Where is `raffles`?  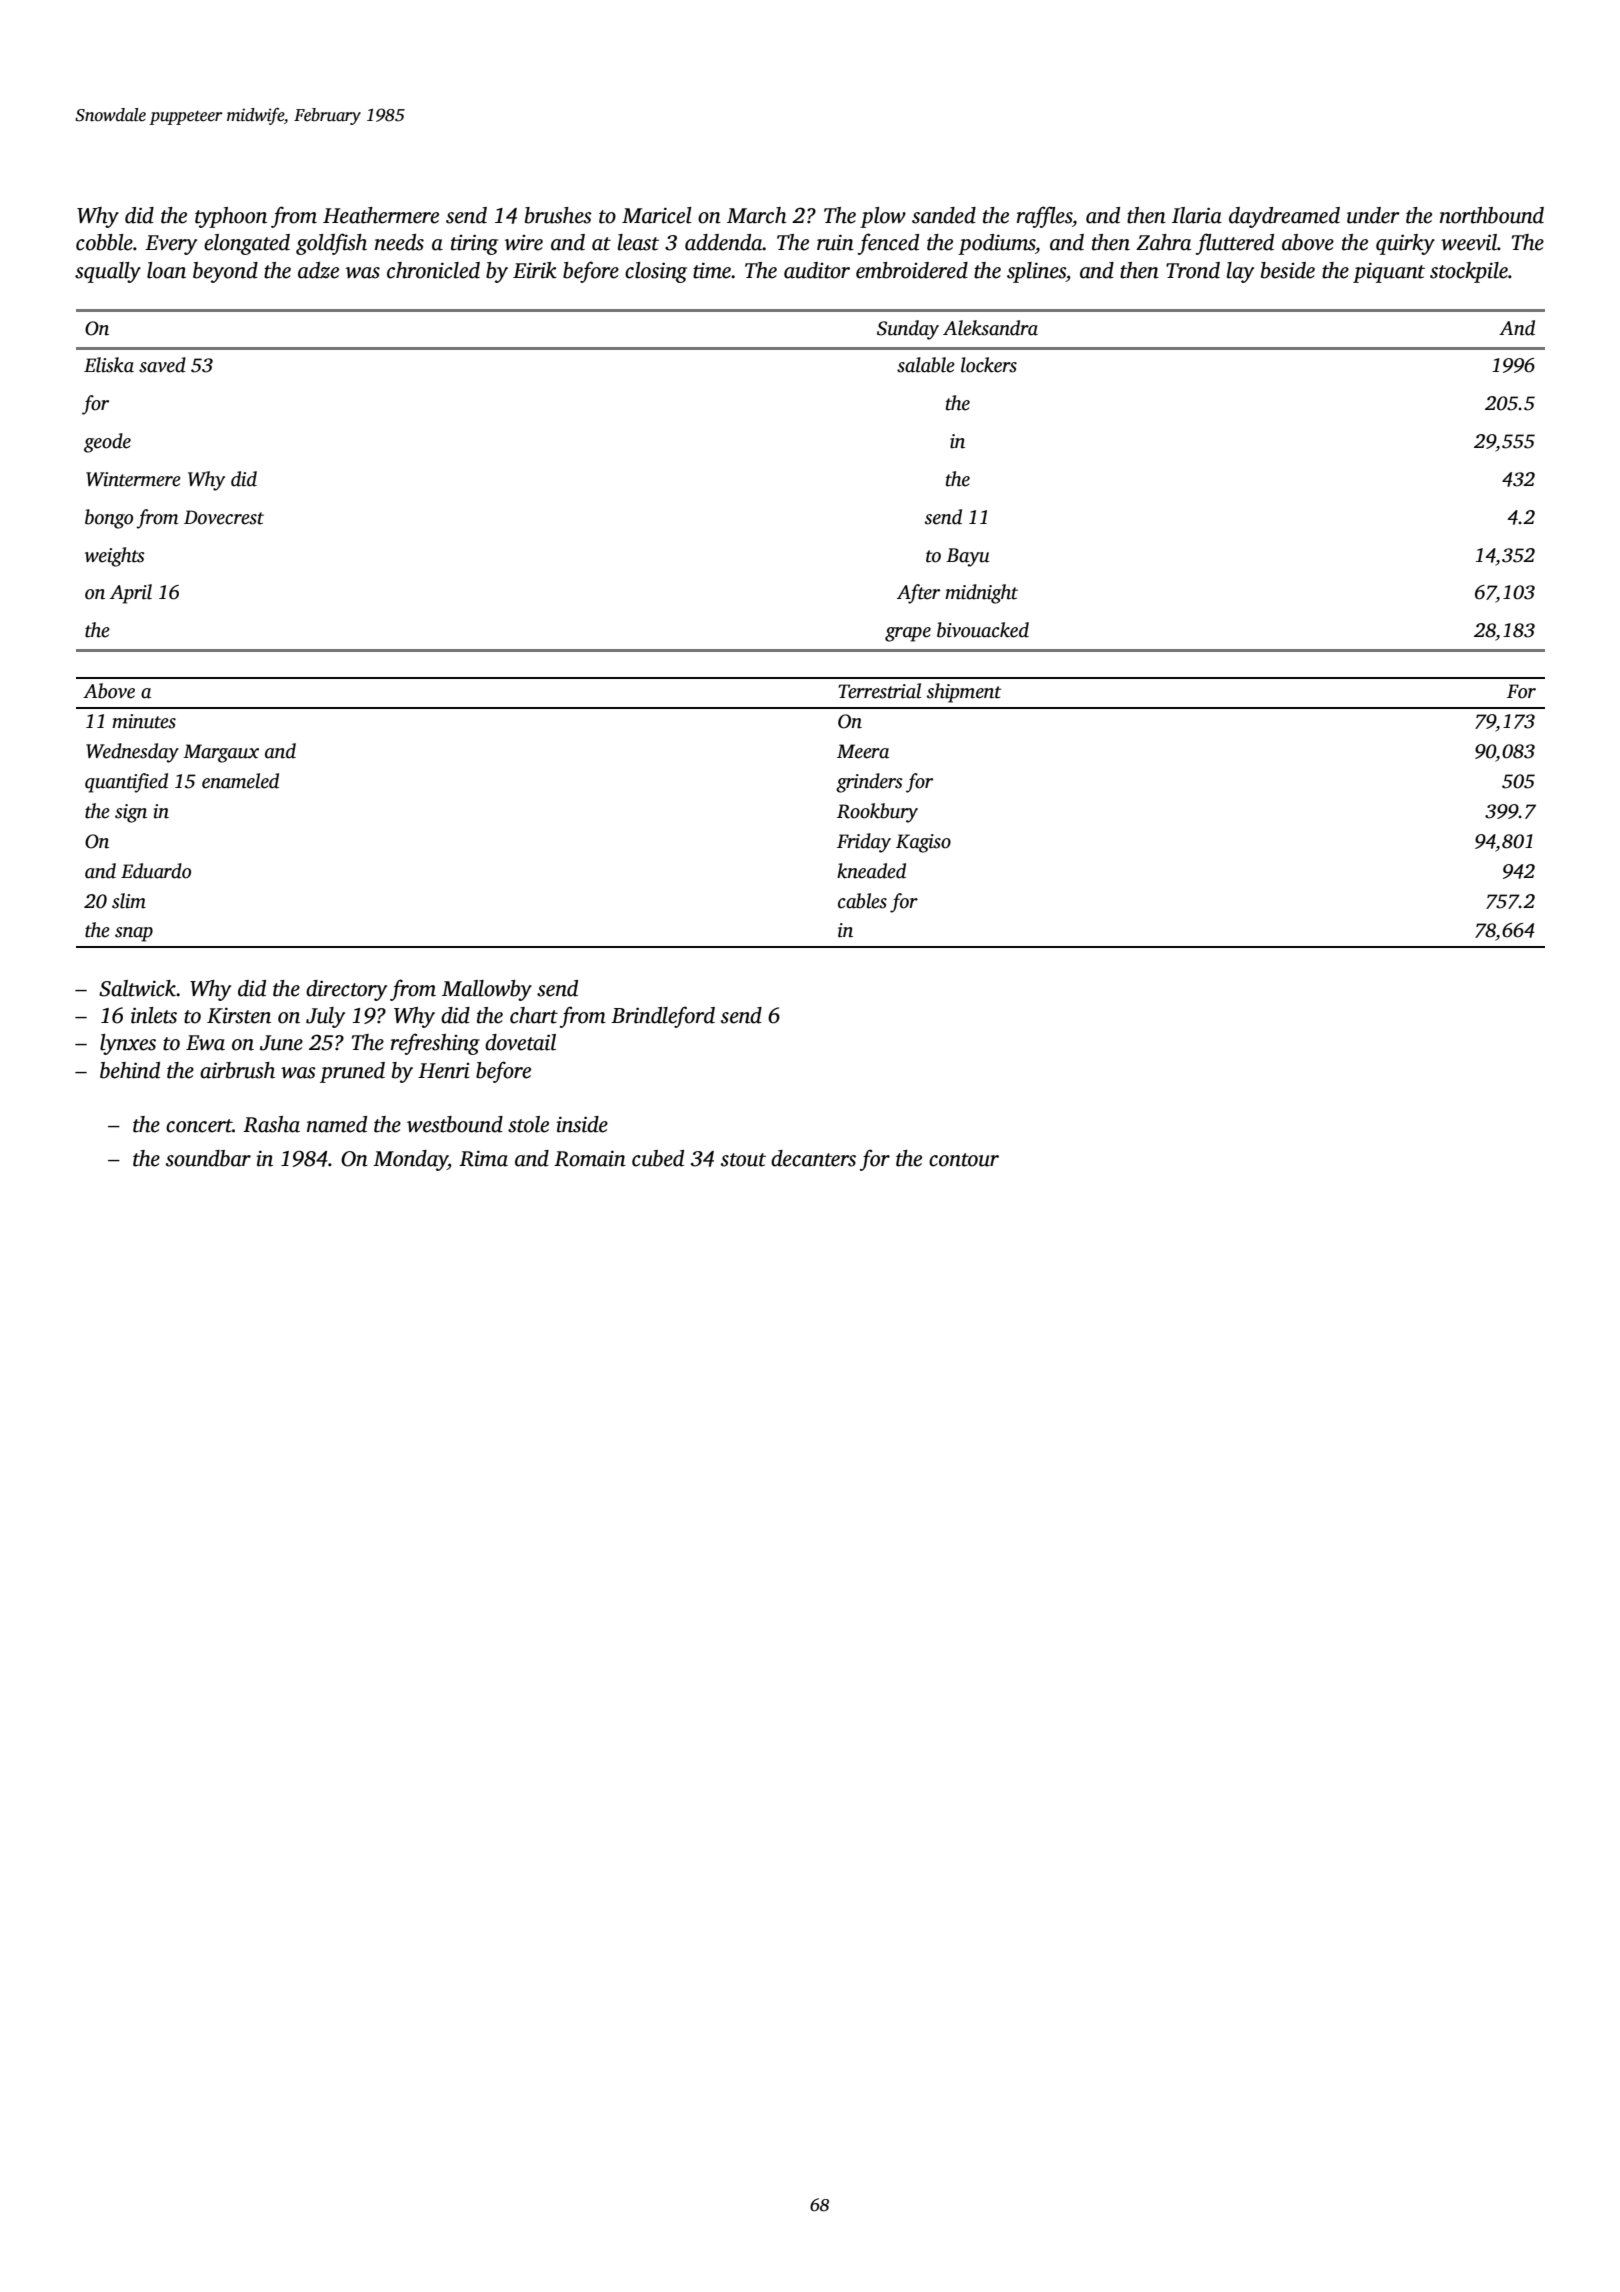 raffles is located at coordinates (1044, 217).
